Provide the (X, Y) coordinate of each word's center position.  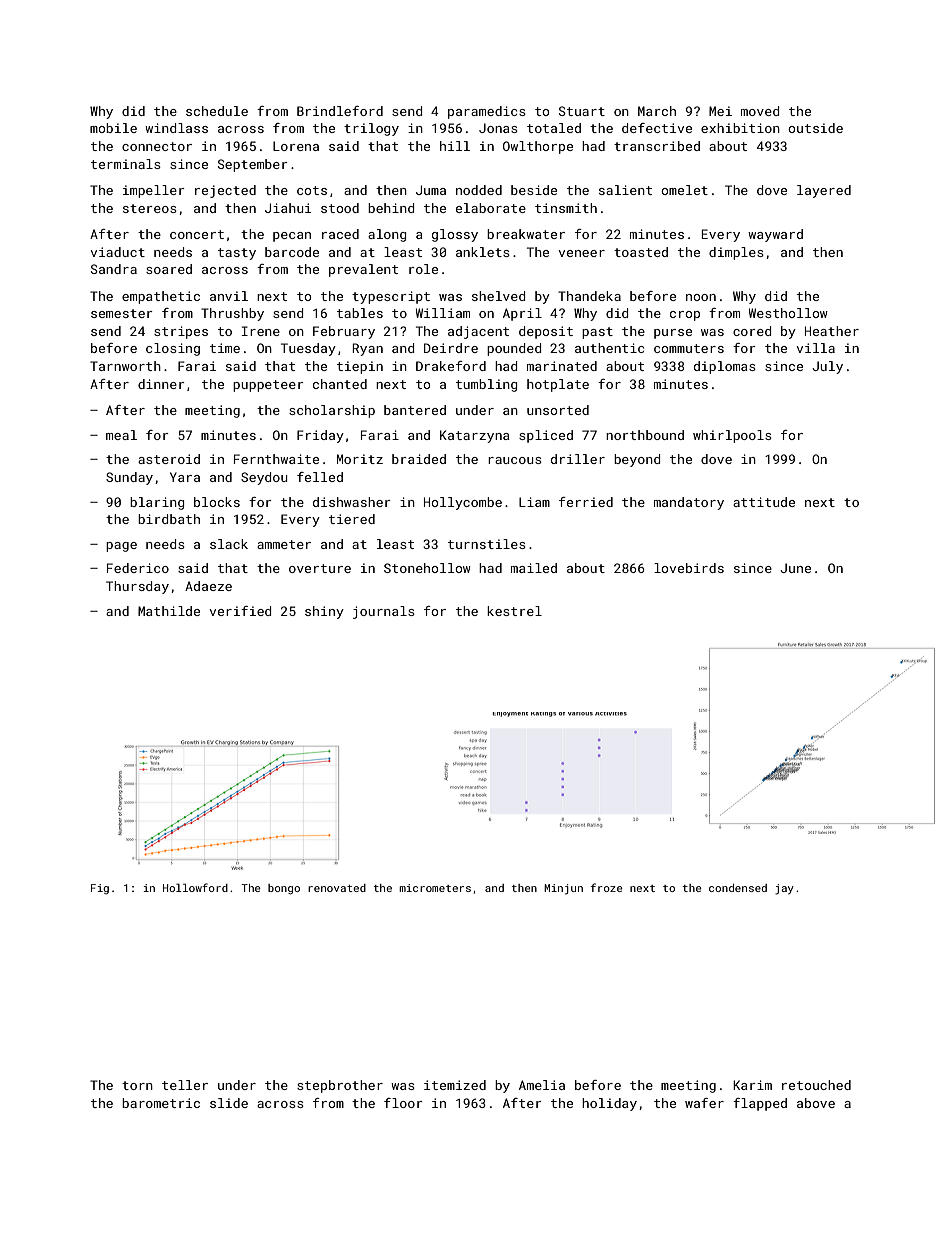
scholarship (332, 411)
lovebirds (689, 568)
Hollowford (195, 887)
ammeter (284, 544)
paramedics (487, 112)
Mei (720, 111)
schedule (217, 111)
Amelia (542, 1085)
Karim (752, 1085)
